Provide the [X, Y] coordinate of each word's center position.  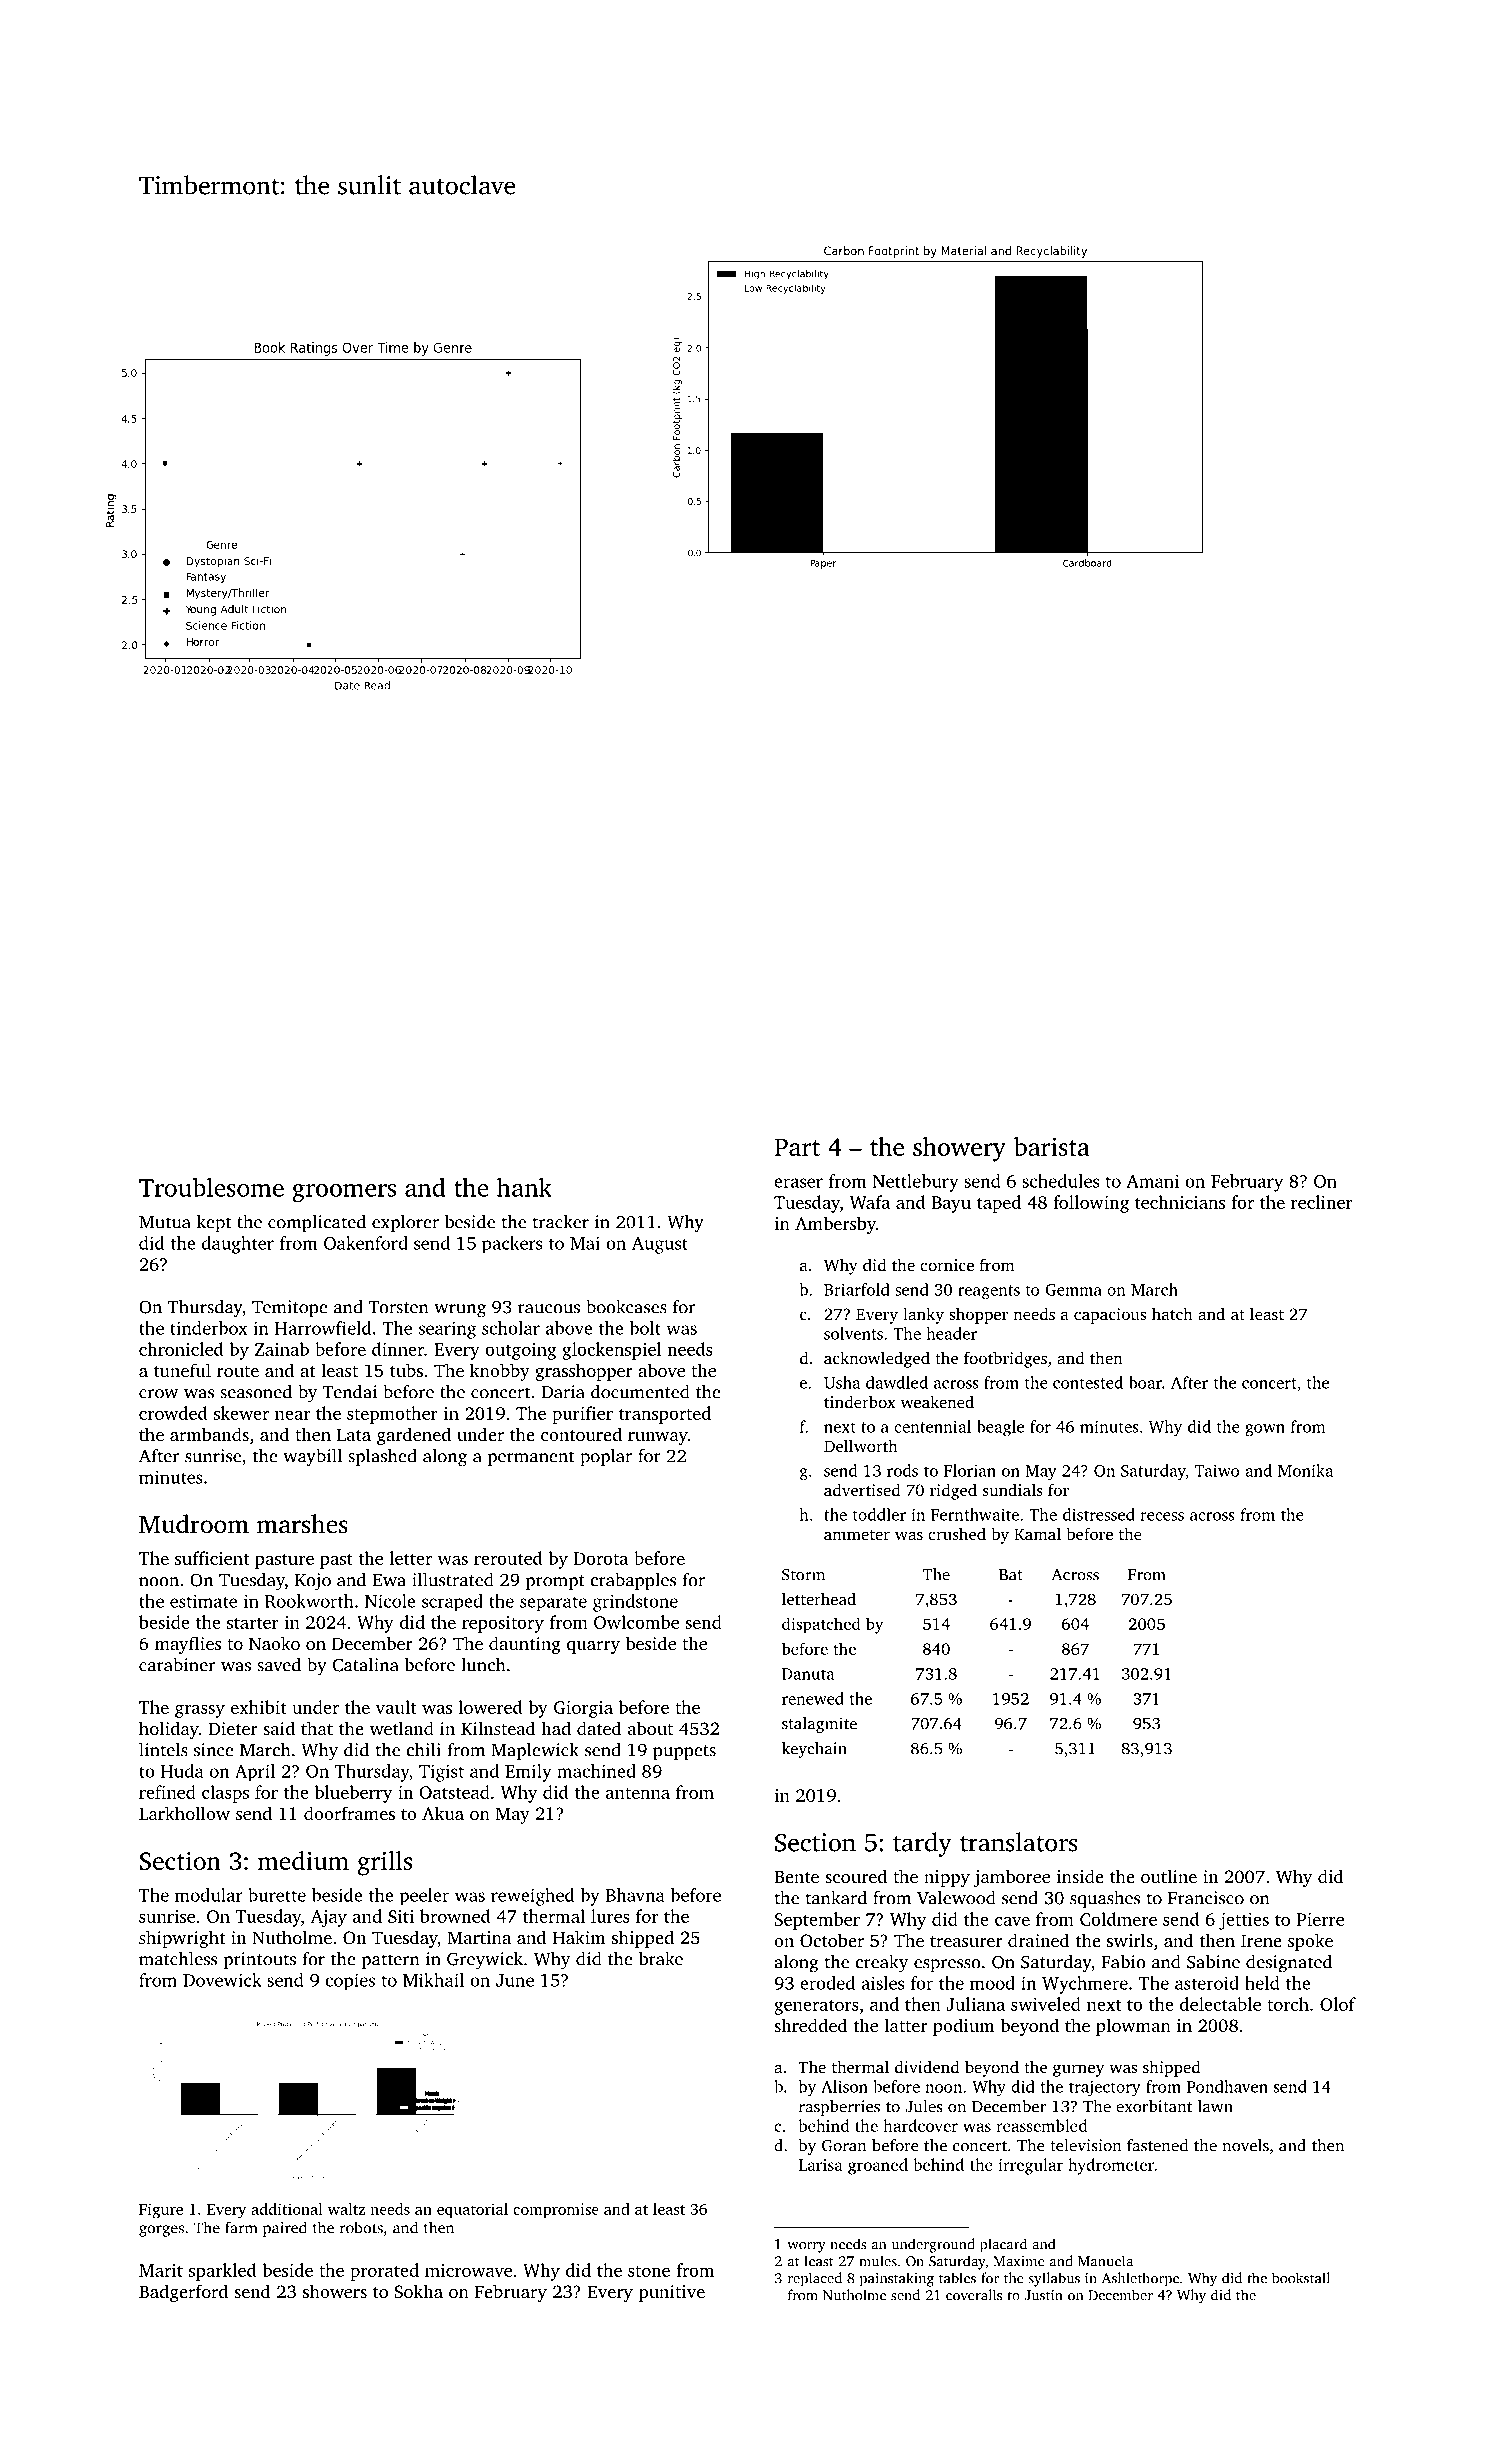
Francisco [1206, 1898]
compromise [556, 2210]
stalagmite [819, 1725]
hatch [1172, 1313]
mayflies [188, 1645]
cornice [947, 1265]
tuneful [182, 1370]
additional [286, 2209]
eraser [798, 1183]
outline [1169, 1876]
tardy [922, 1844]
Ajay [329, 1918]
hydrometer [1111, 2166]
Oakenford [366, 1243]
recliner [1322, 1202]
